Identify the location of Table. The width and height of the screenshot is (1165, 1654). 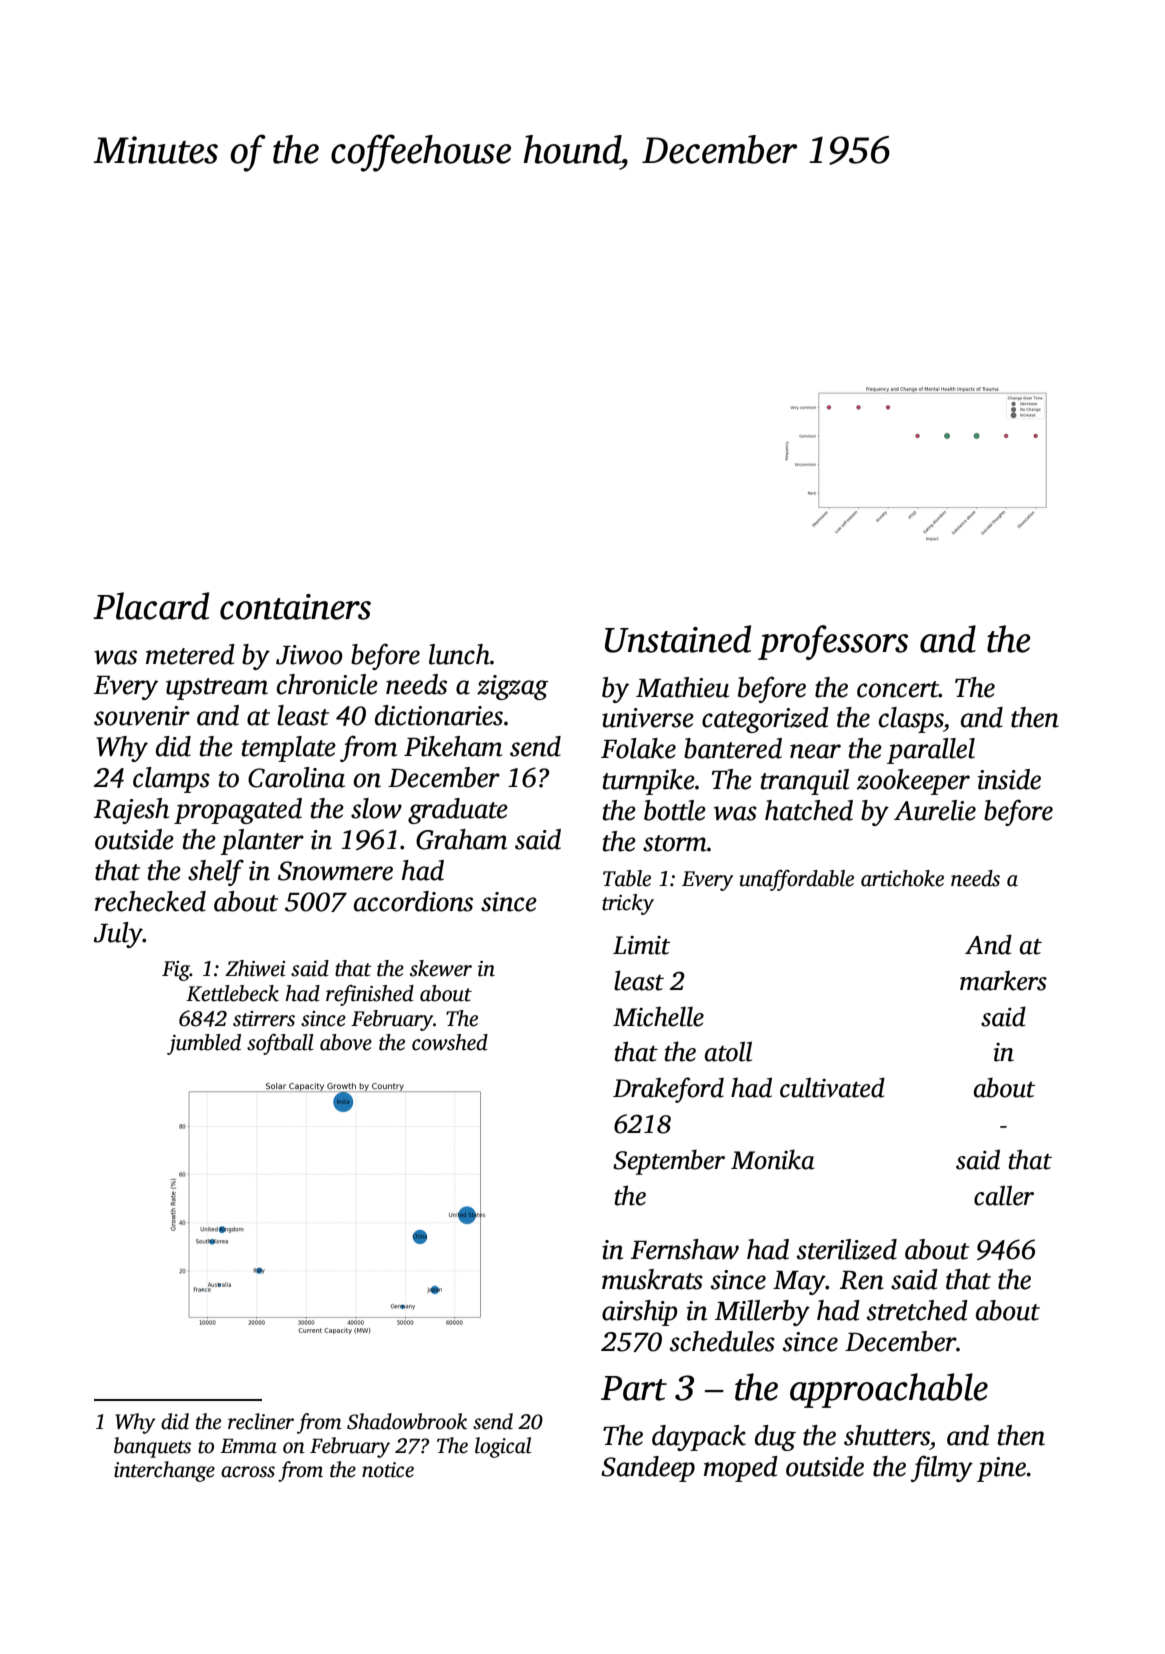
(627, 878).
